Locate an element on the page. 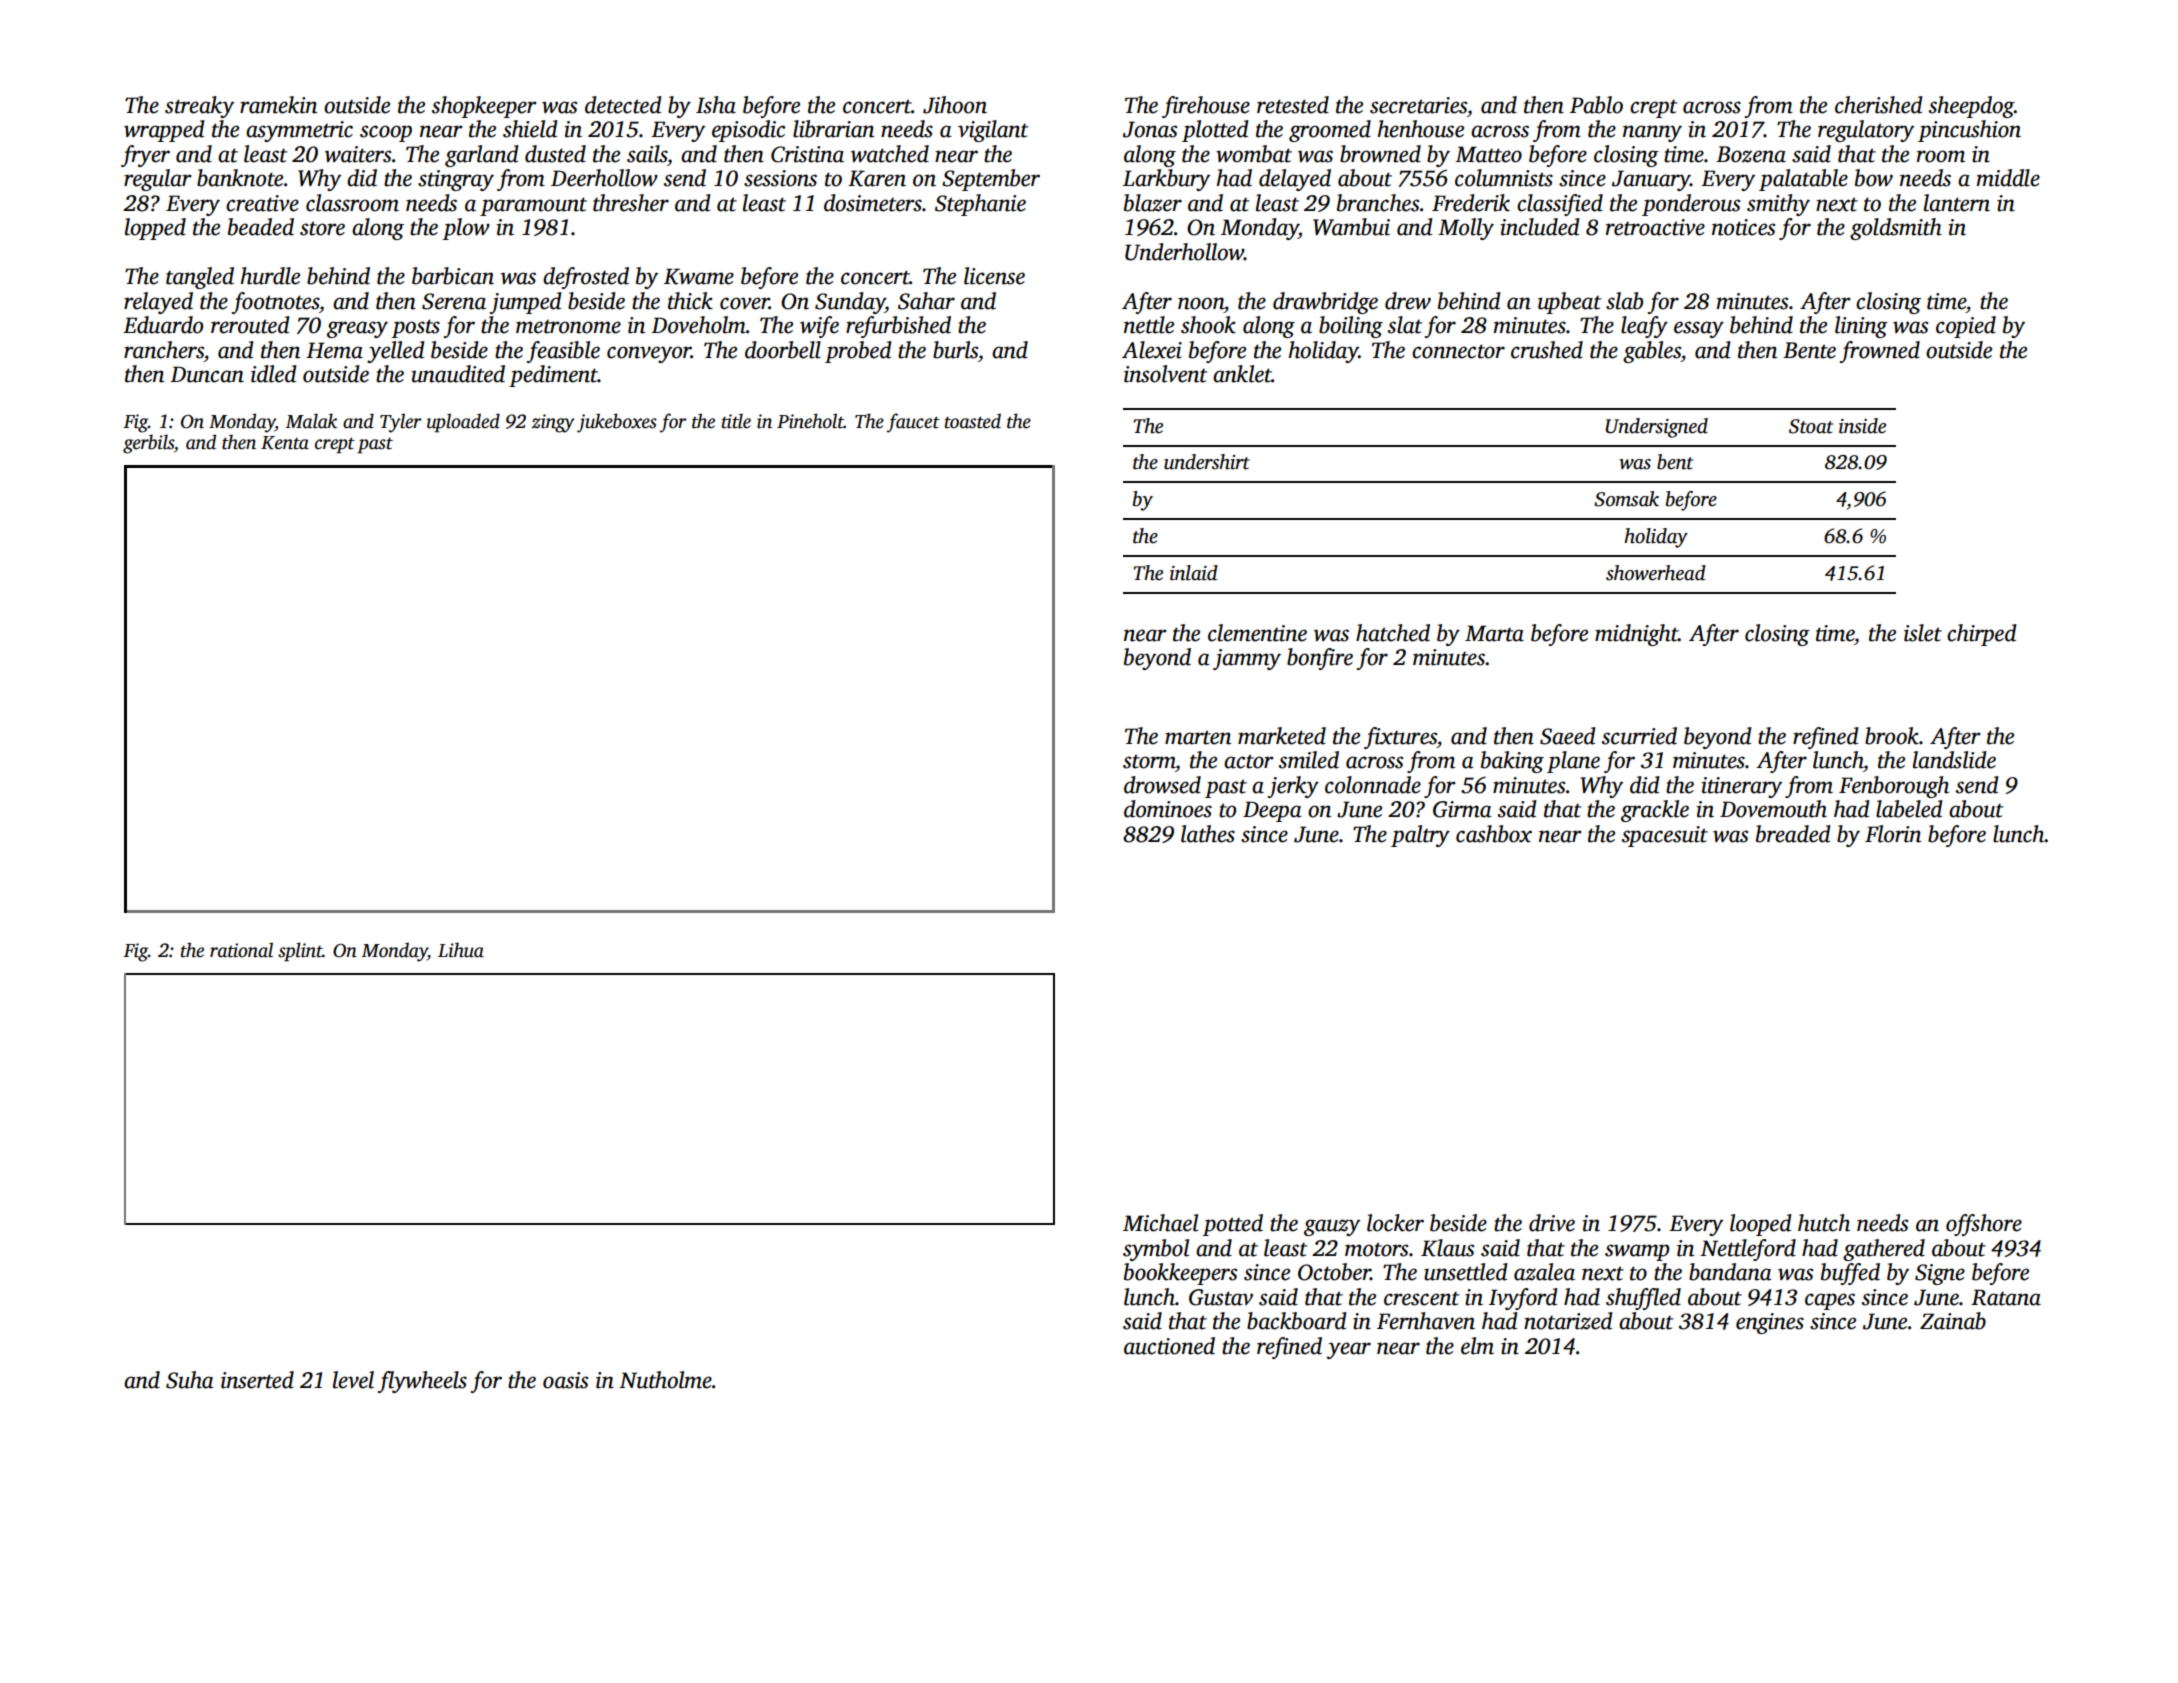 The width and height of the document is (2178, 1683). paltry is located at coordinates (1420, 836).
